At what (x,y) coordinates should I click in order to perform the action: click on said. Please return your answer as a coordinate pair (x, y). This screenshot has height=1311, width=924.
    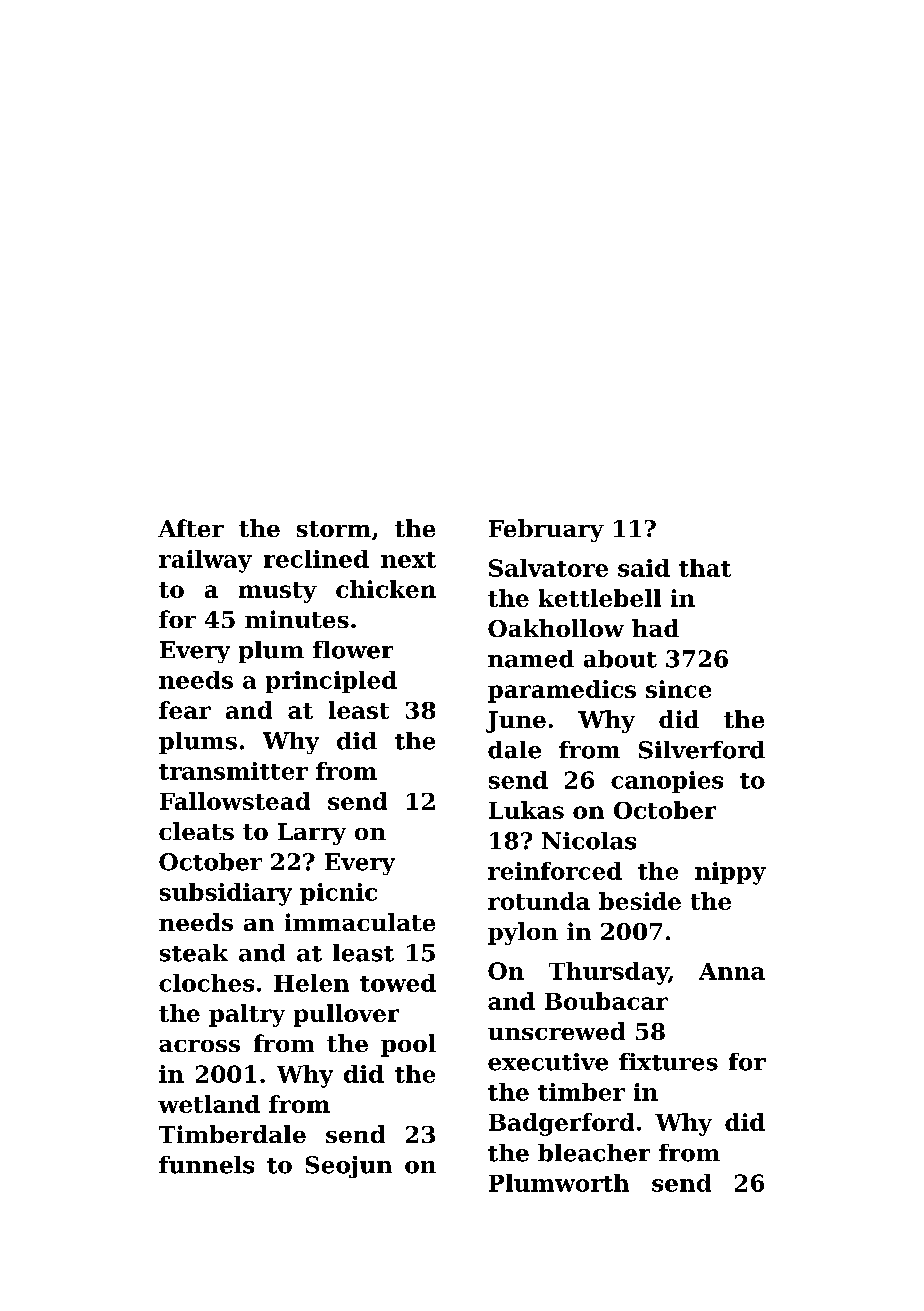
    Looking at the image, I should click on (644, 568).
